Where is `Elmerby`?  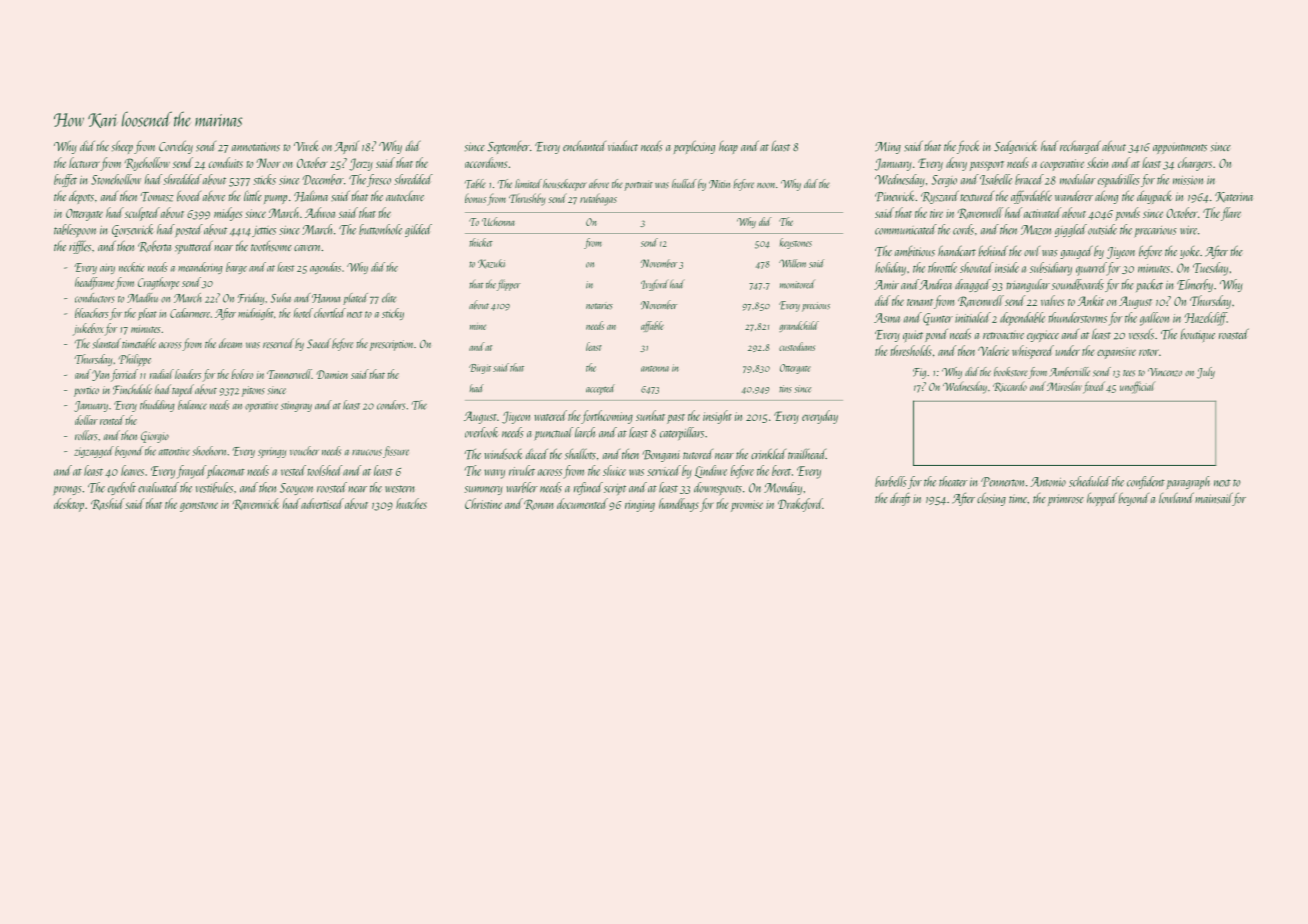
Elmerby is located at coordinates (1195, 285).
